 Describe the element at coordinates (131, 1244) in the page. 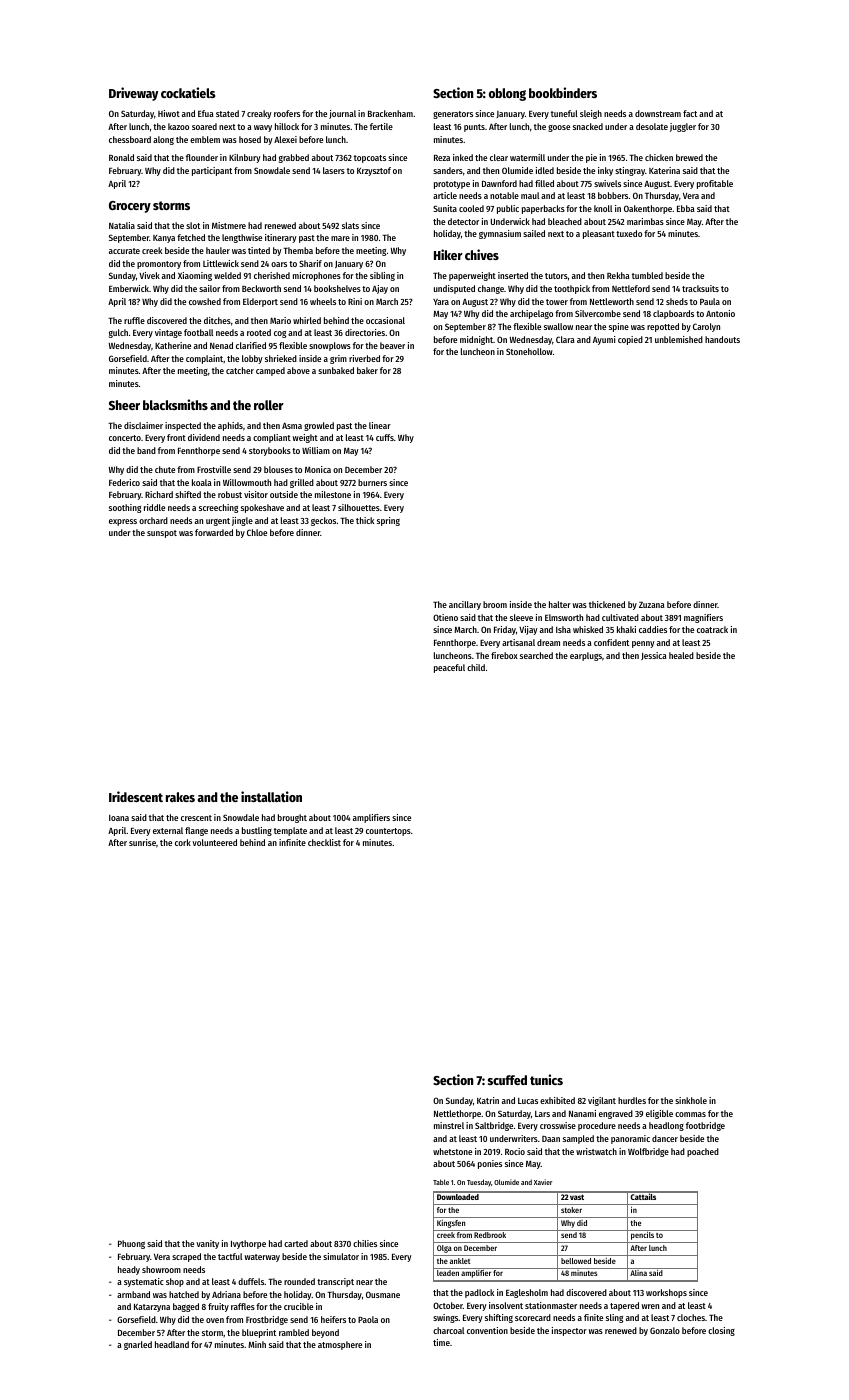

I see `Phuong` at that location.
